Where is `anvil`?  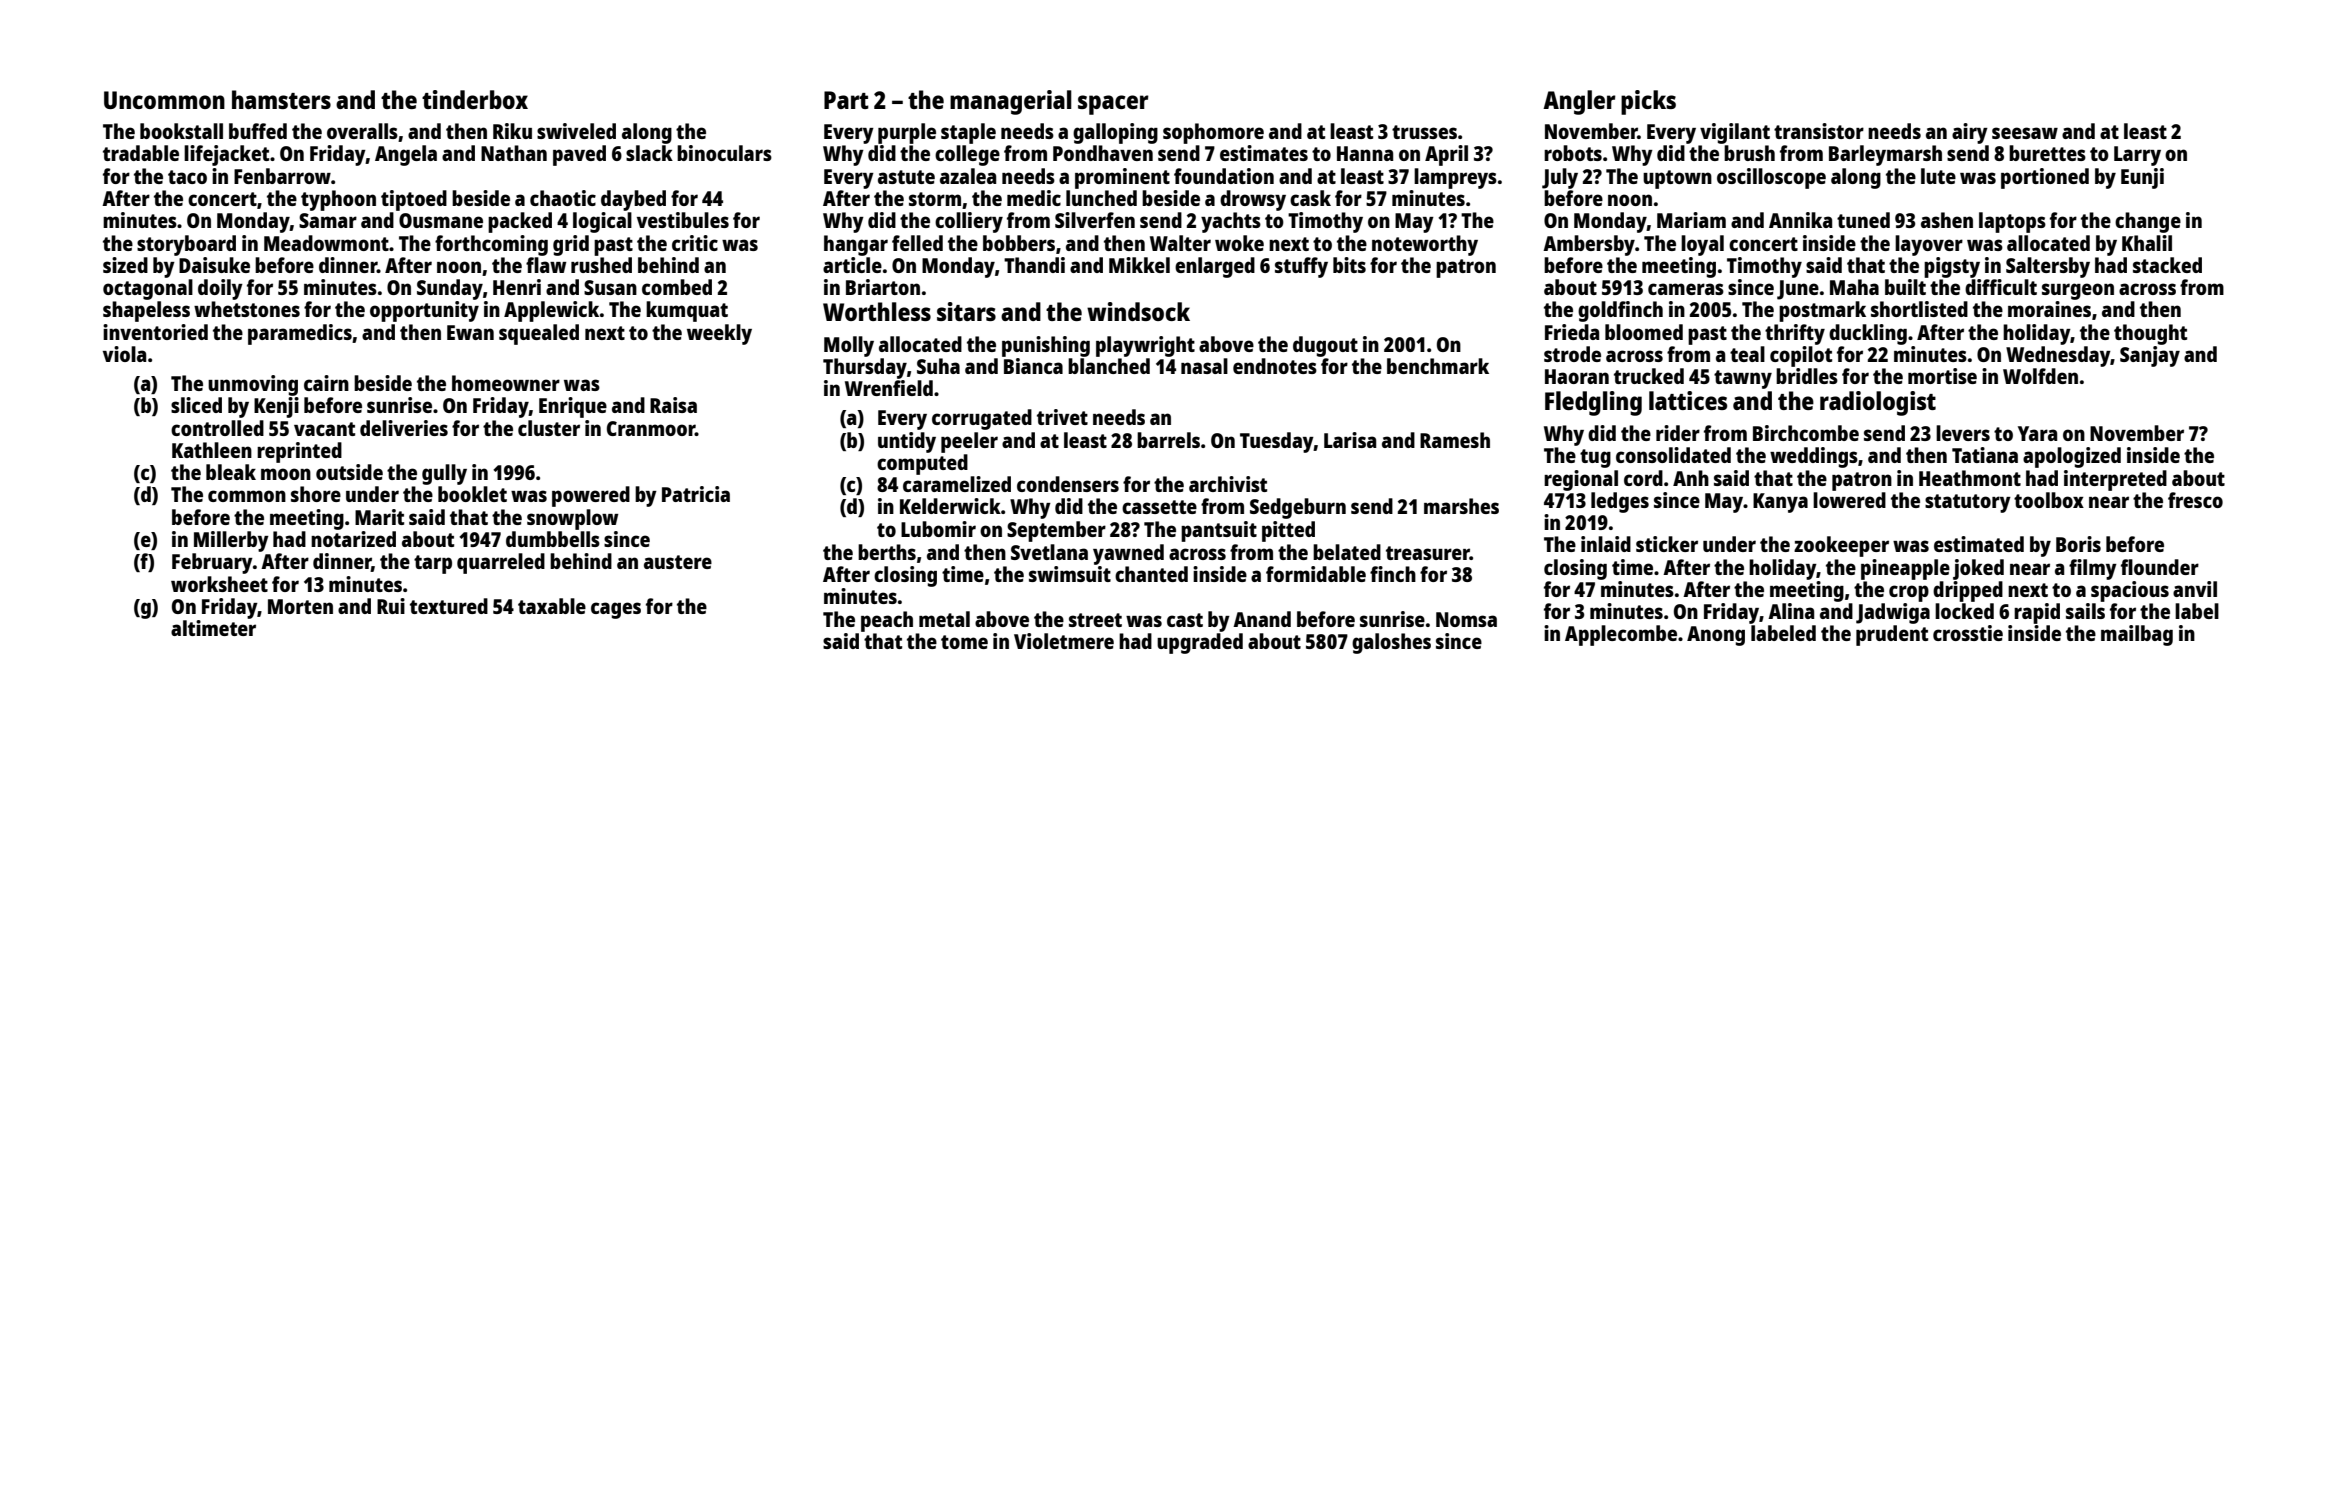 anvil is located at coordinates (2195, 589).
